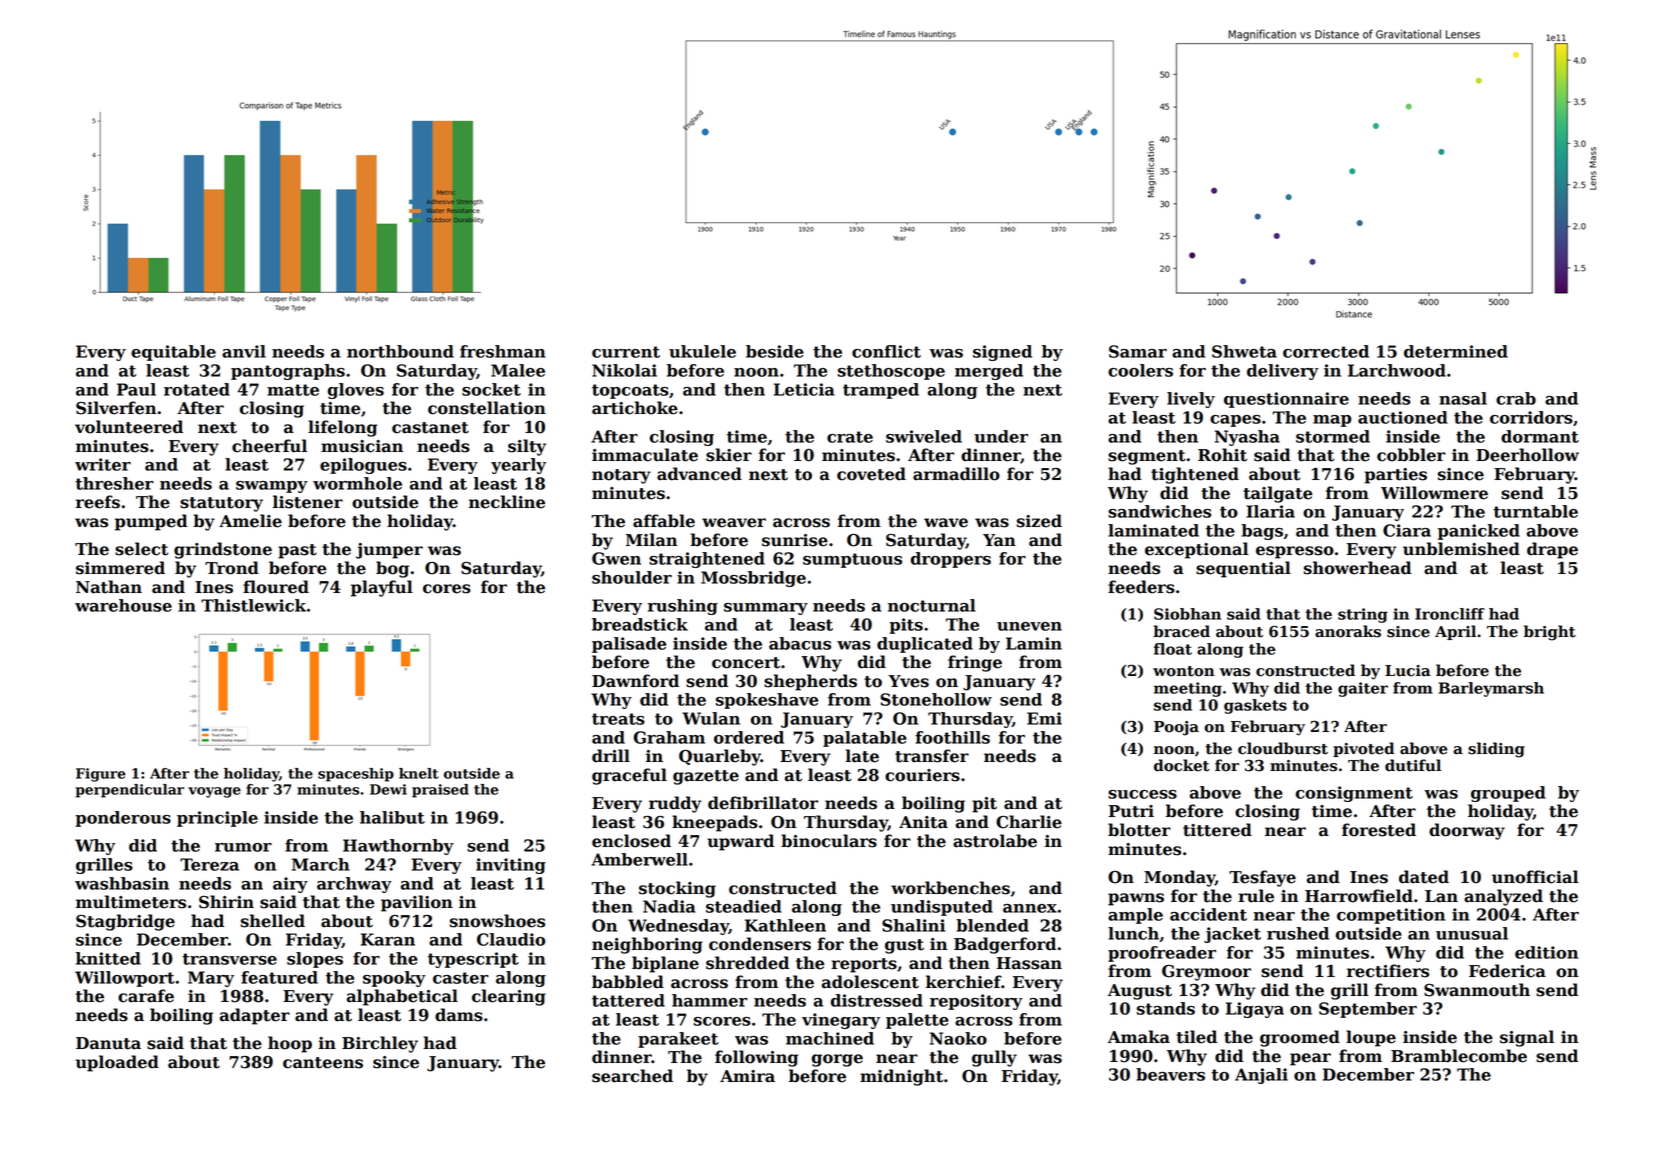  What do you see at coordinates (151, 522) in the image?
I see `pumped` at bounding box center [151, 522].
